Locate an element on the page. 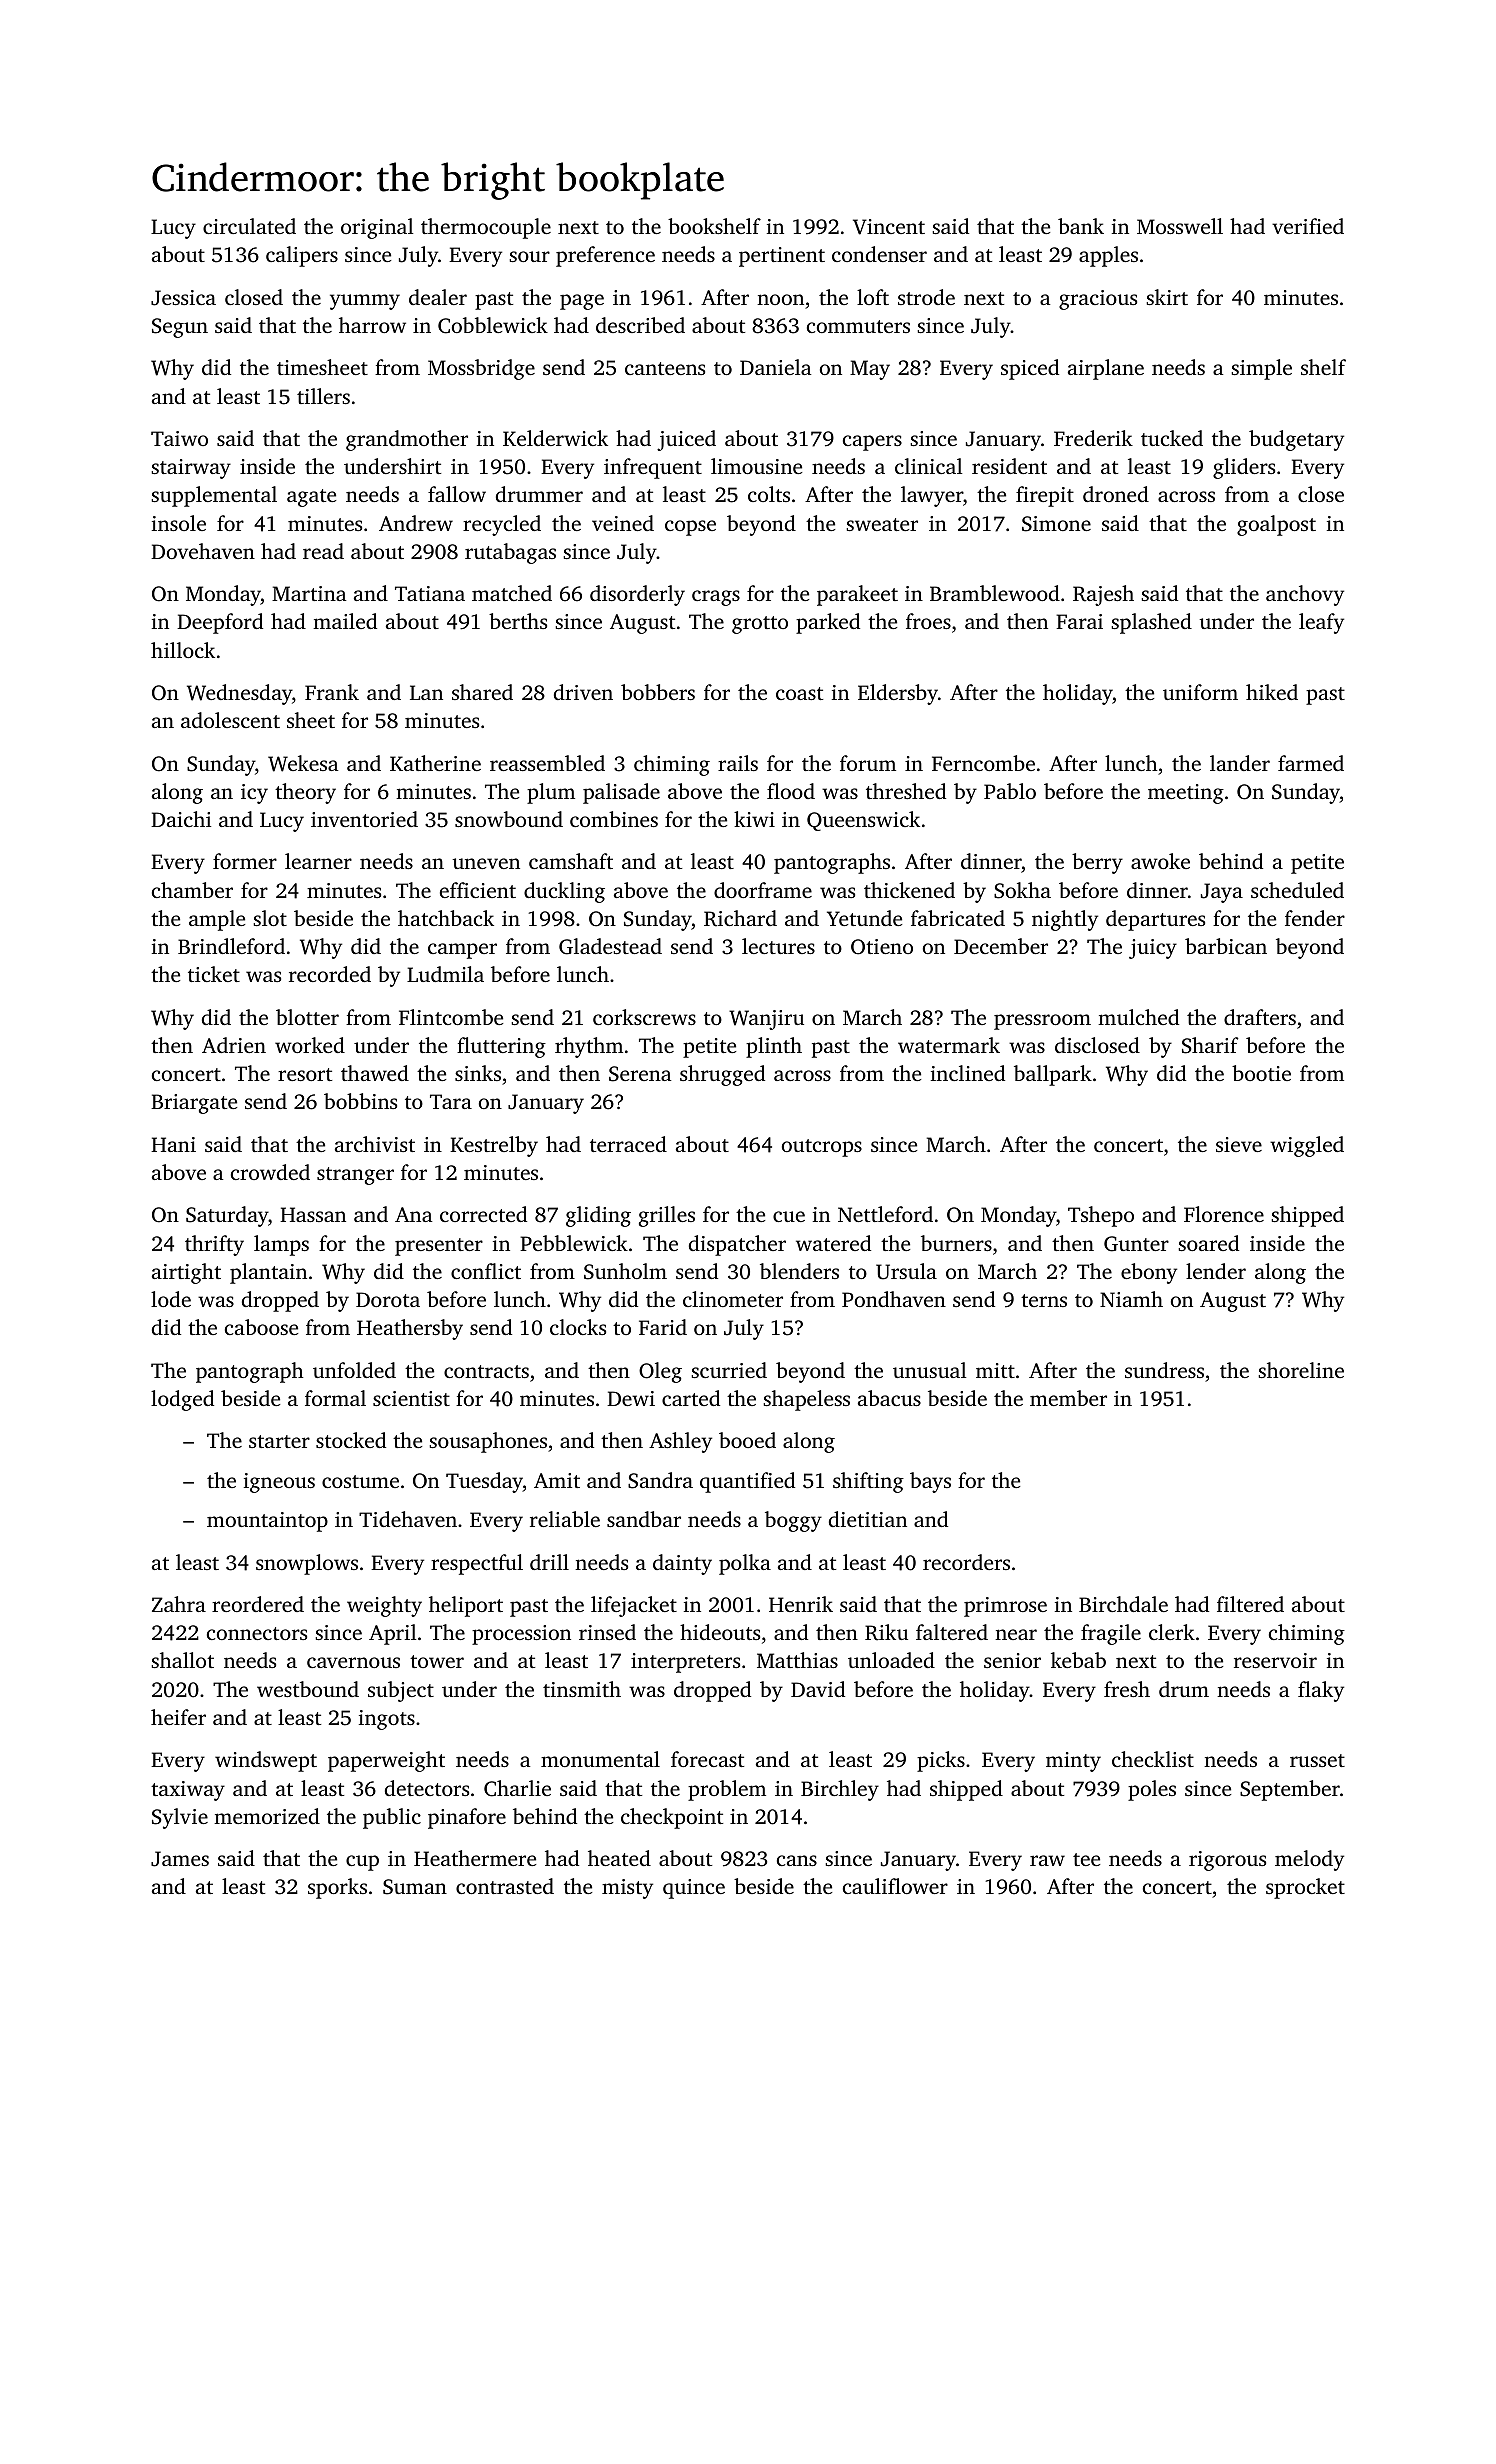 This page has width=1496, height=2464. spiced is located at coordinates (1030, 369).
